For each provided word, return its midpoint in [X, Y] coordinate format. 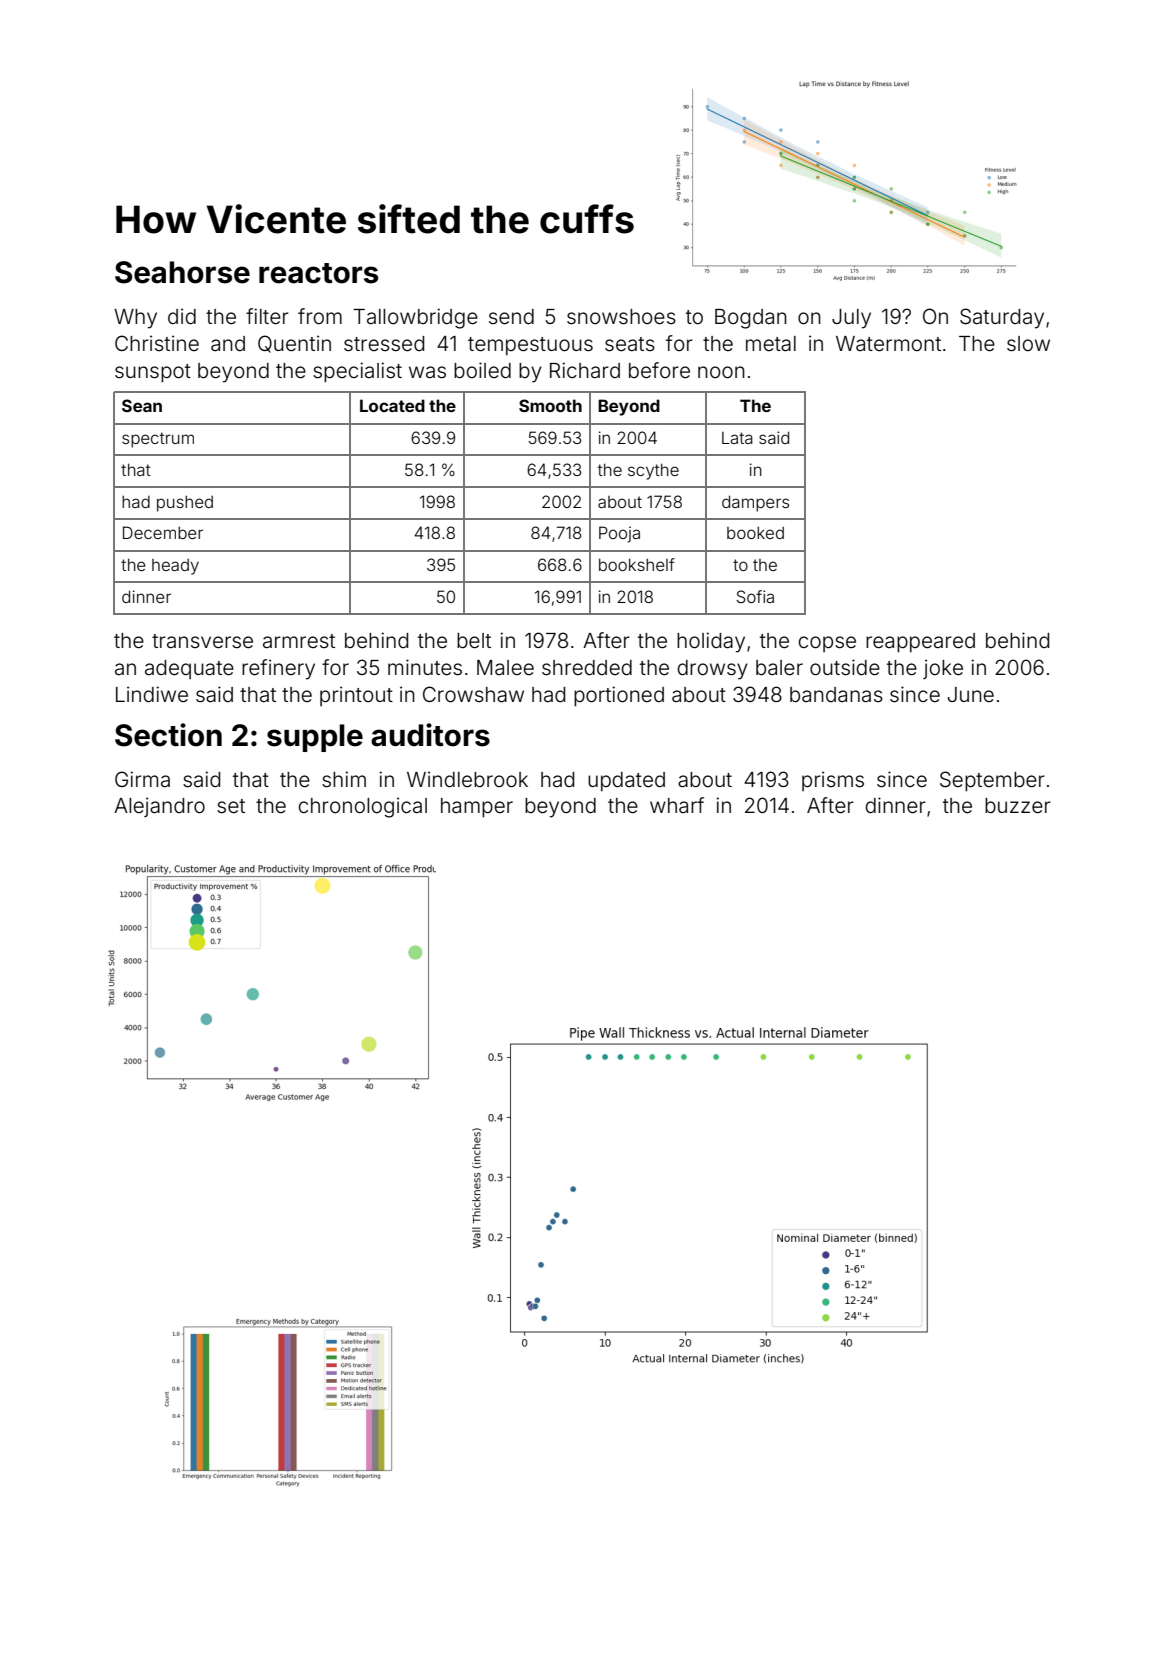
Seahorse [182, 272]
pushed [185, 503]
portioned [619, 696]
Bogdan [751, 319]
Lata [737, 438]
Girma [142, 779]
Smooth [550, 405]
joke [943, 669]
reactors [318, 273]
